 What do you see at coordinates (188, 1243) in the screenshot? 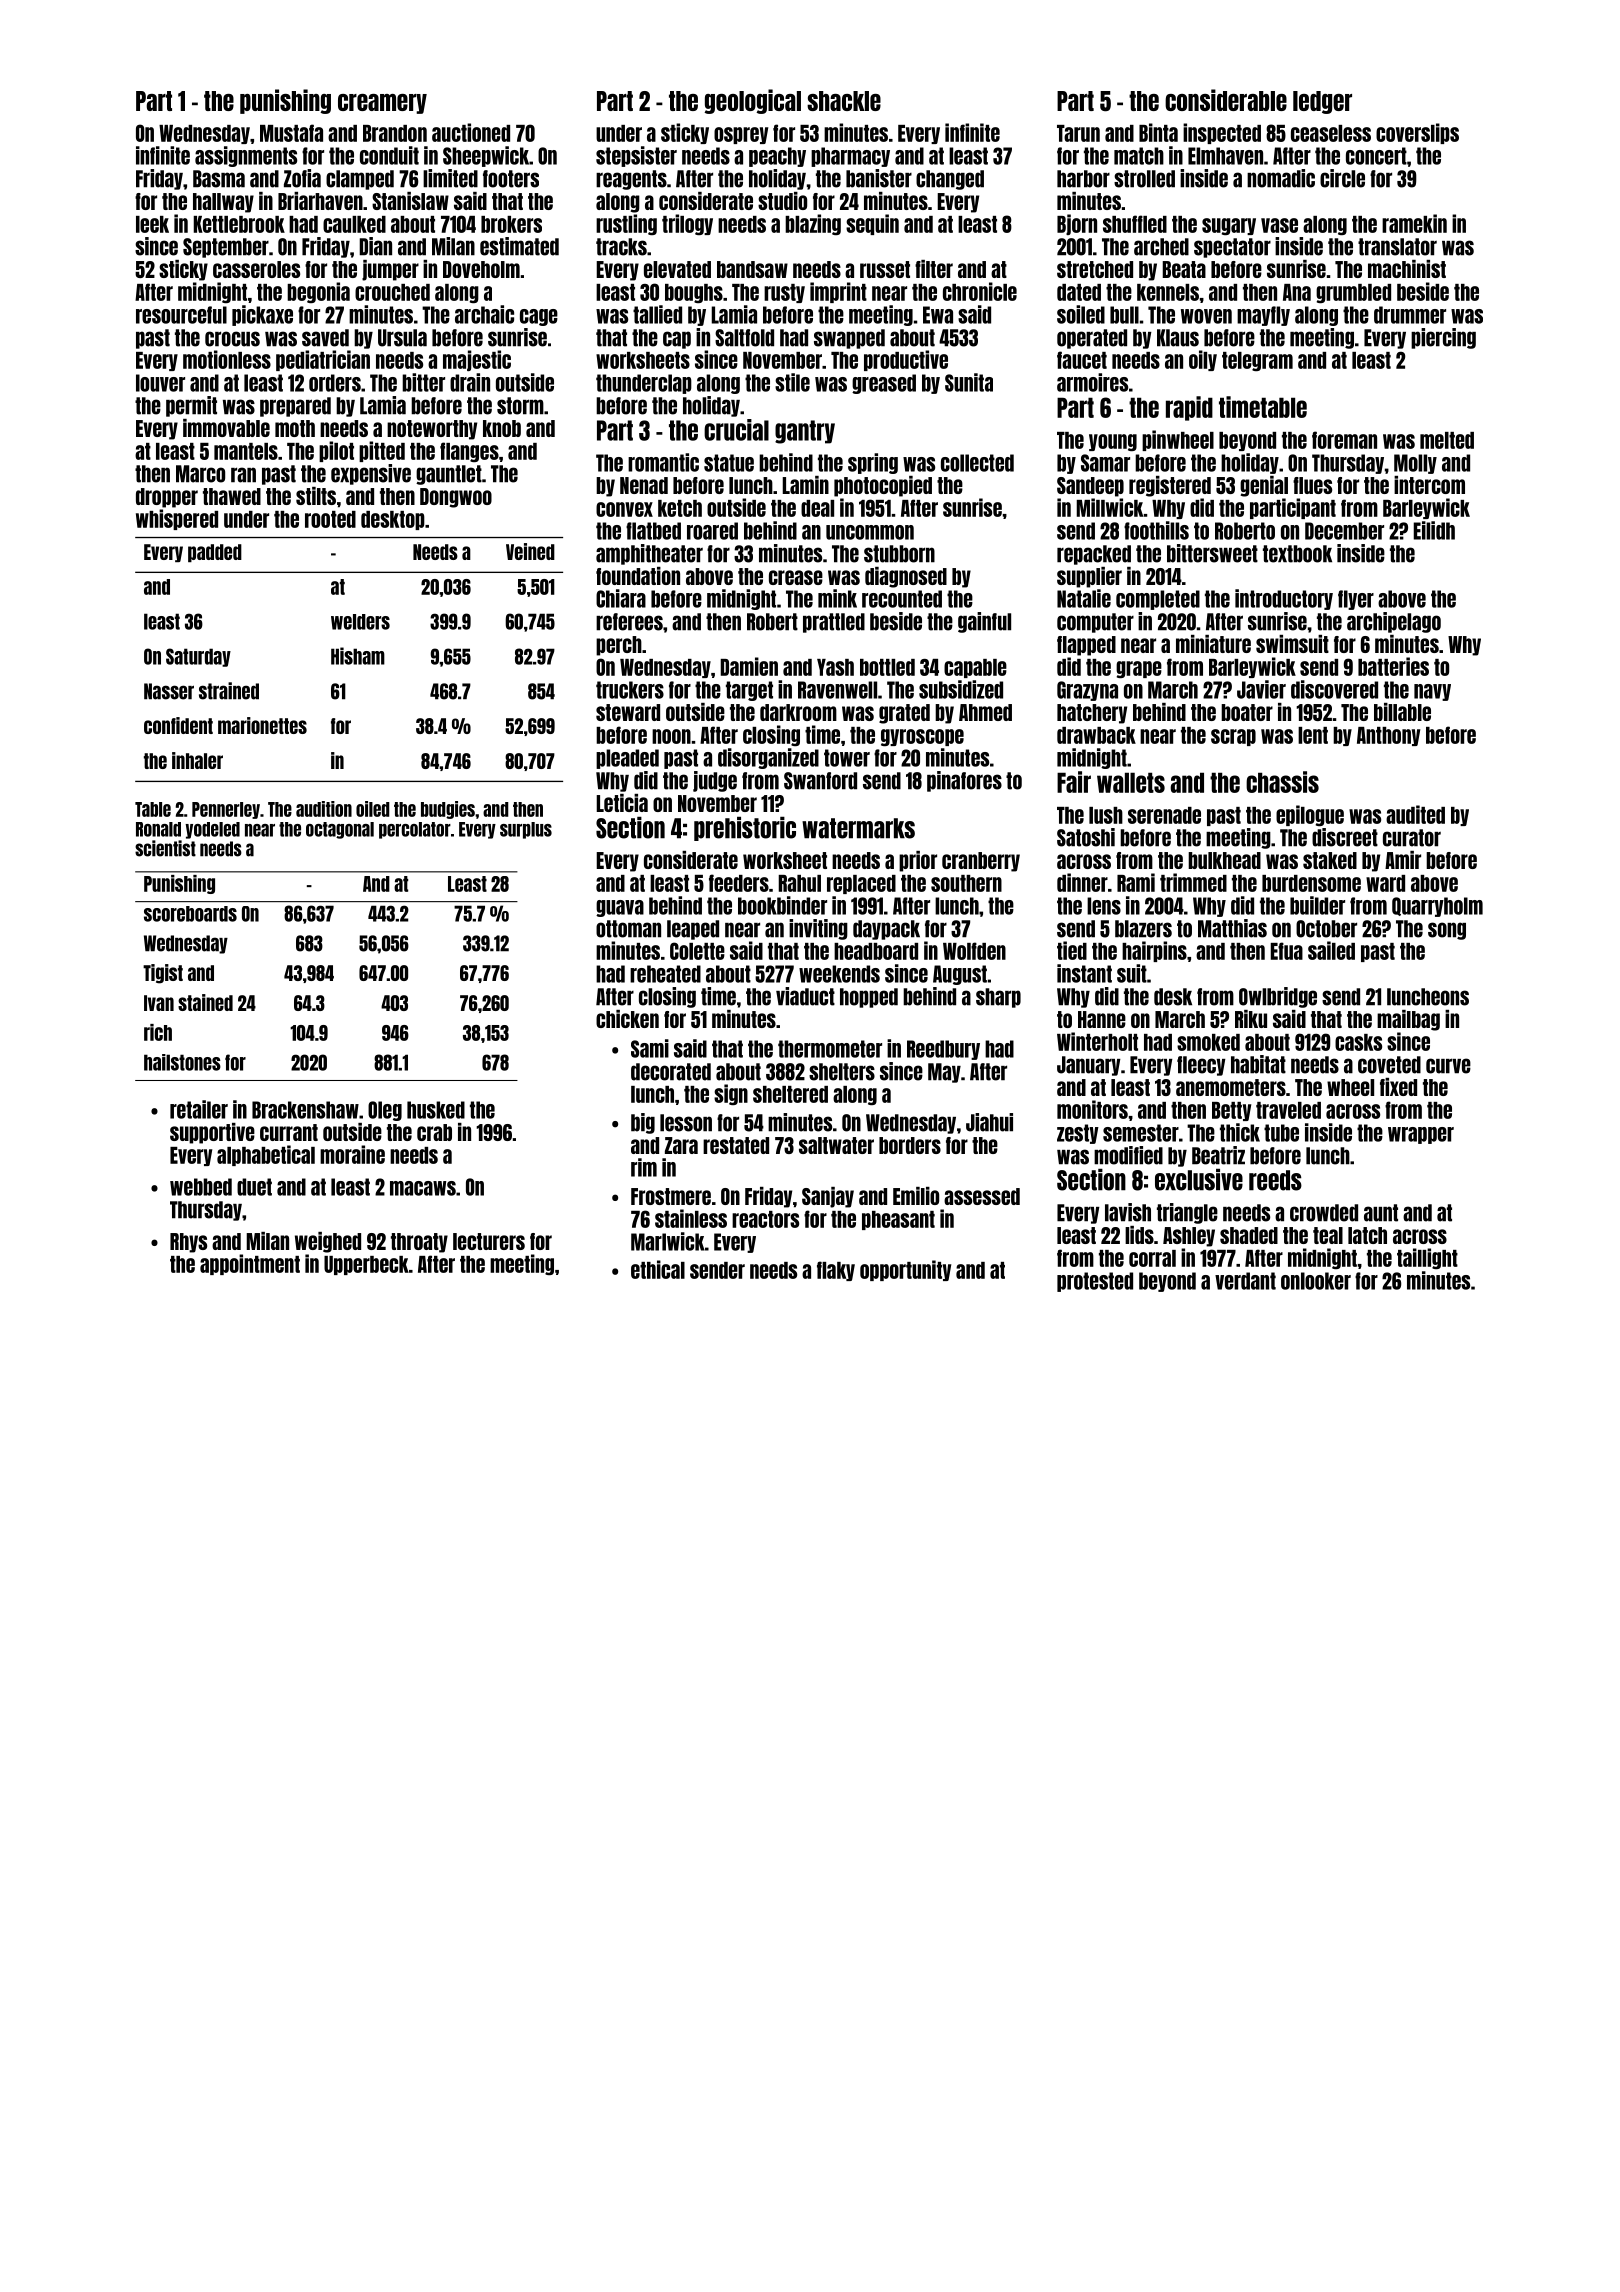
I see `Rhys` at bounding box center [188, 1243].
